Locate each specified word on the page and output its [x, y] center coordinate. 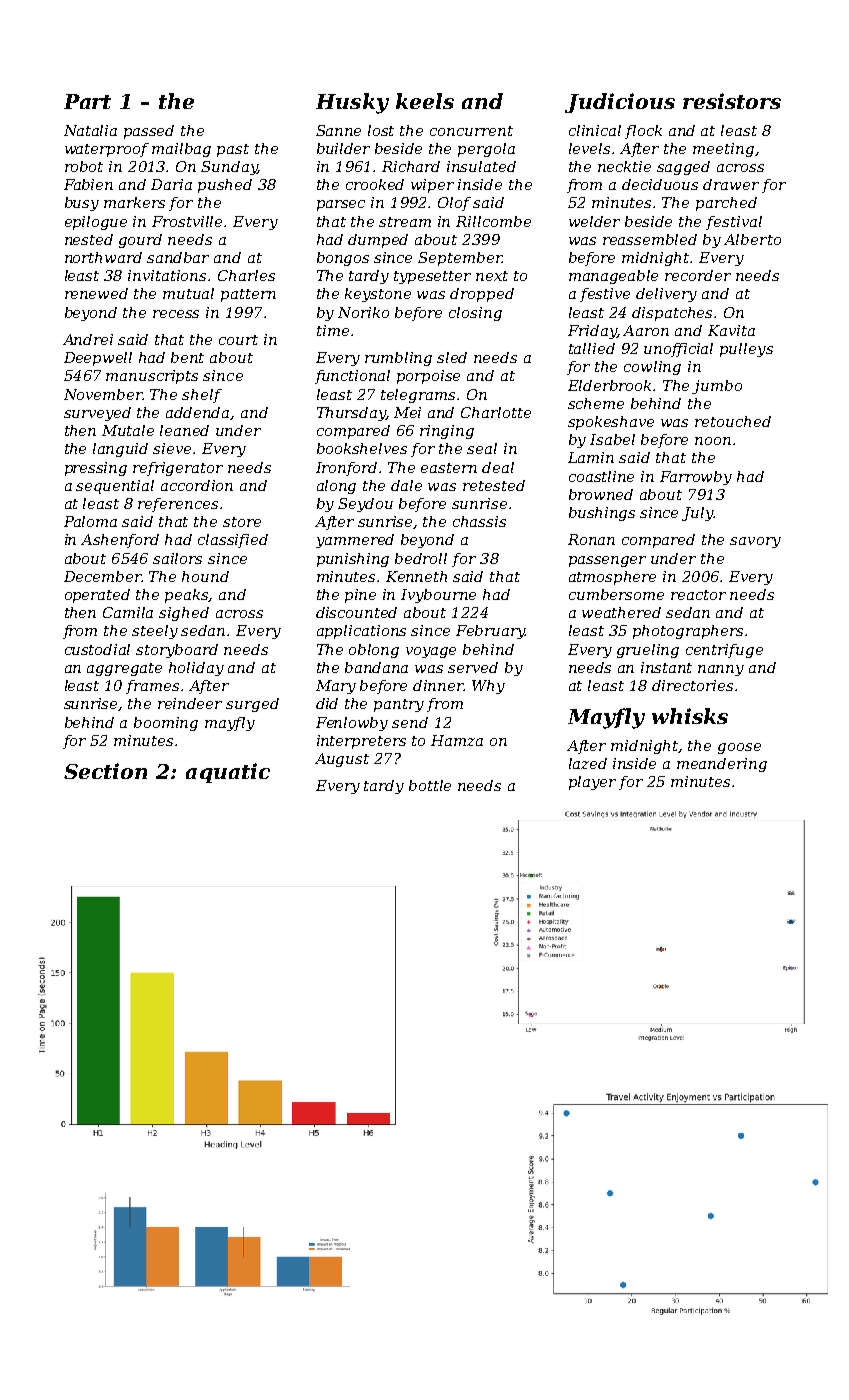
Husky [352, 103]
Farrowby [696, 478]
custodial [97, 649]
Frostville [187, 221]
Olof [454, 204]
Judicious [620, 103]
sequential [115, 487]
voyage [431, 652]
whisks [690, 716]
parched [726, 204]
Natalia [90, 130]
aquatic [228, 773]
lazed [588, 763]
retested [494, 485]
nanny [721, 670]
